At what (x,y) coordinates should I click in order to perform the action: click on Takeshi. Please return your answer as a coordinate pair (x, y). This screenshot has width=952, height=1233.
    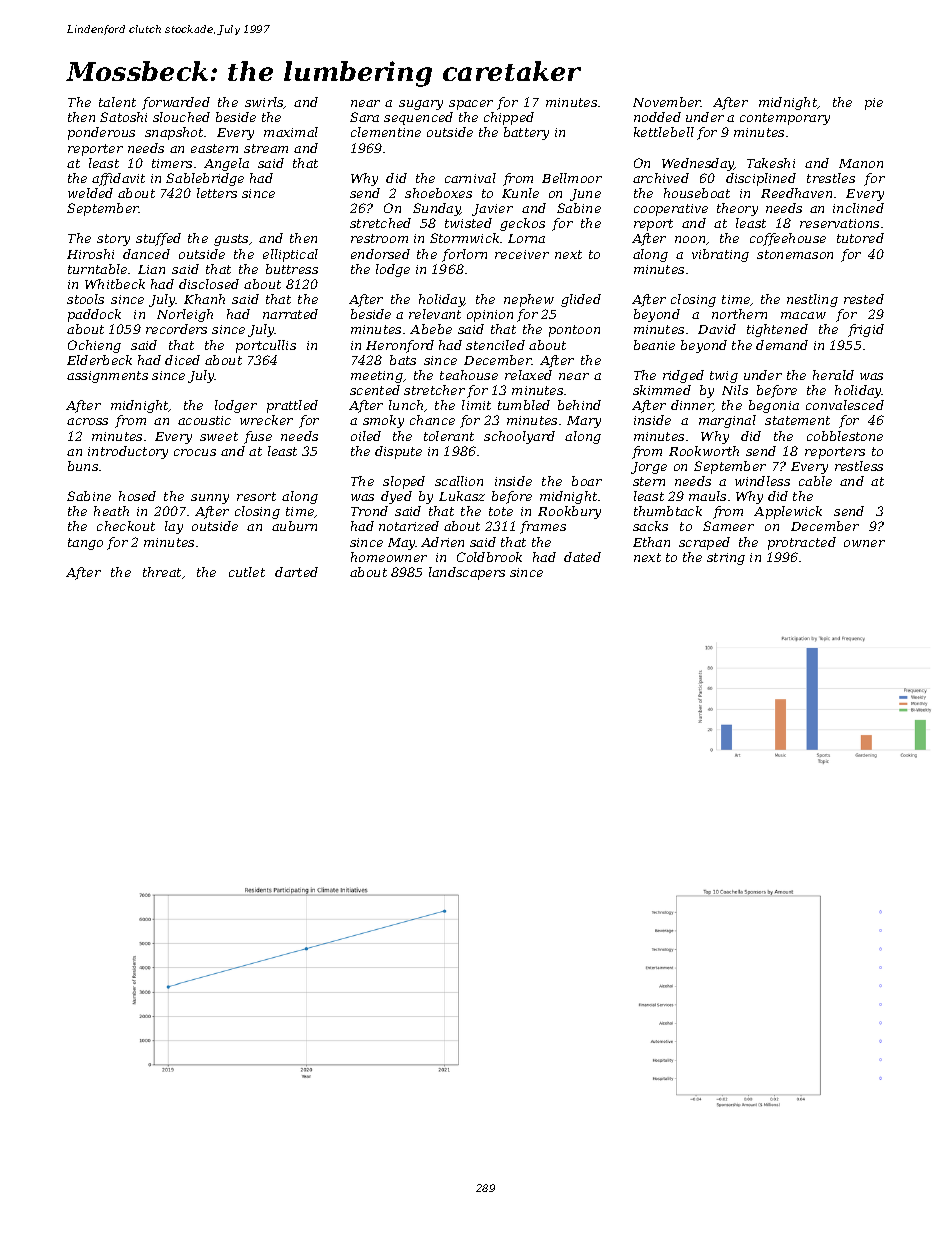
    Looking at the image, I should click on (771, 163).
